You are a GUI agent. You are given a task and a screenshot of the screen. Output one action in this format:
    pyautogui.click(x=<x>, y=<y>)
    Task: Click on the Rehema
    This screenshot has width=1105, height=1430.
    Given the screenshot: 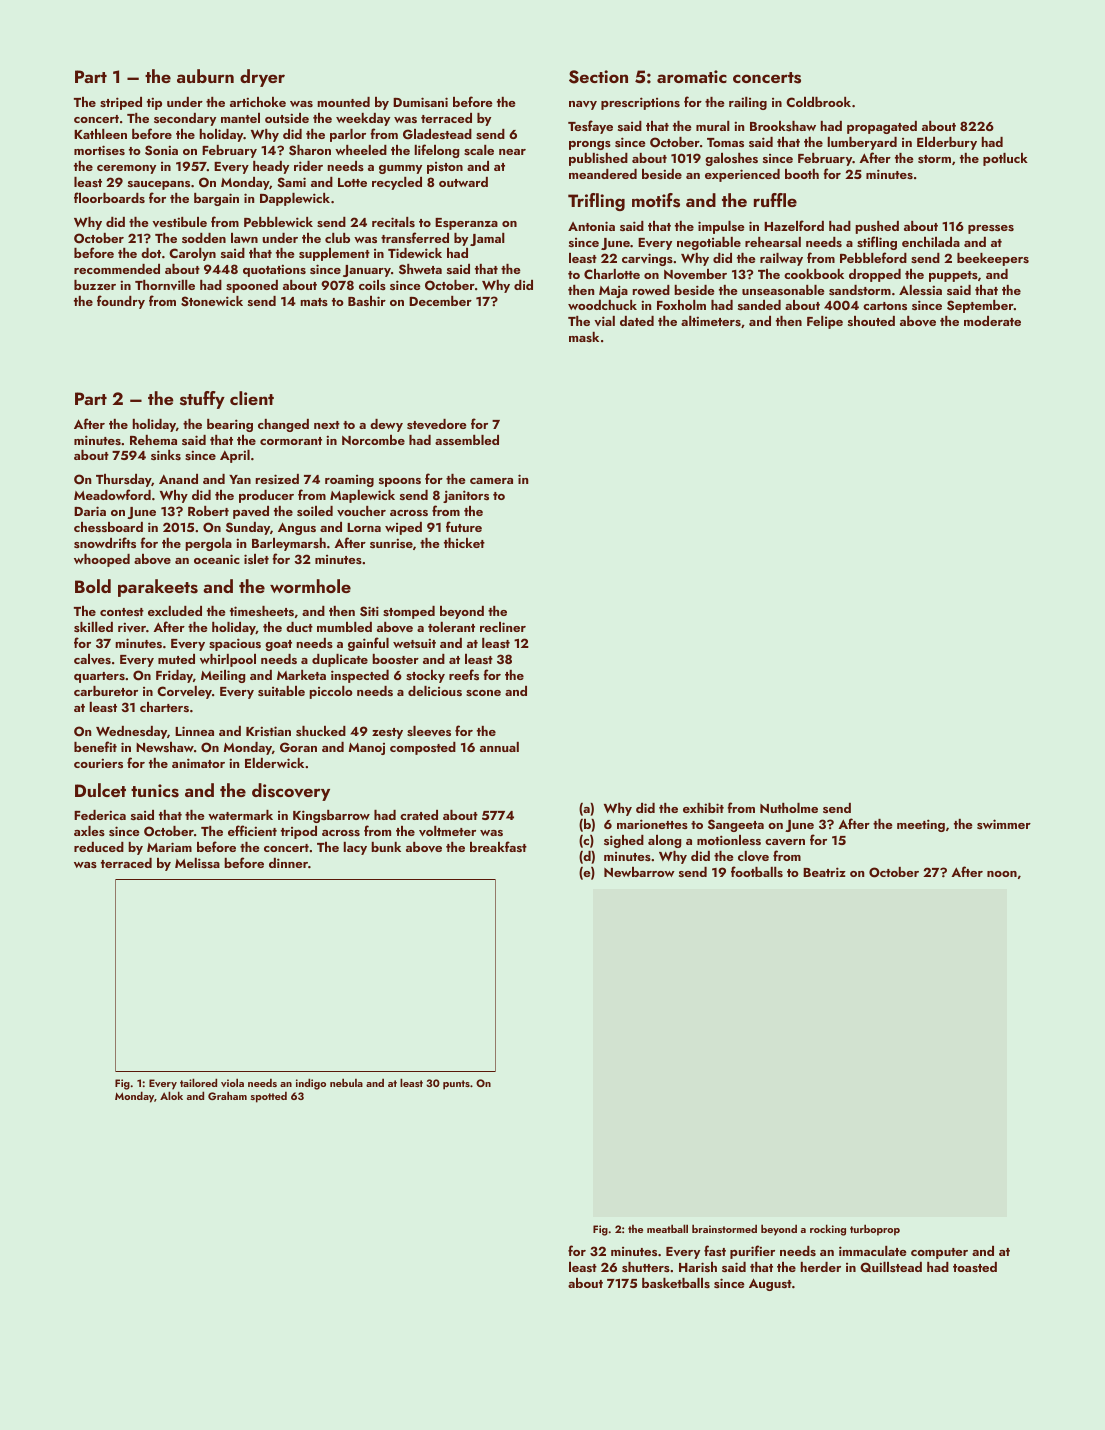 What is the action you would take?
    pyautogui.click(x=153, y=440)
